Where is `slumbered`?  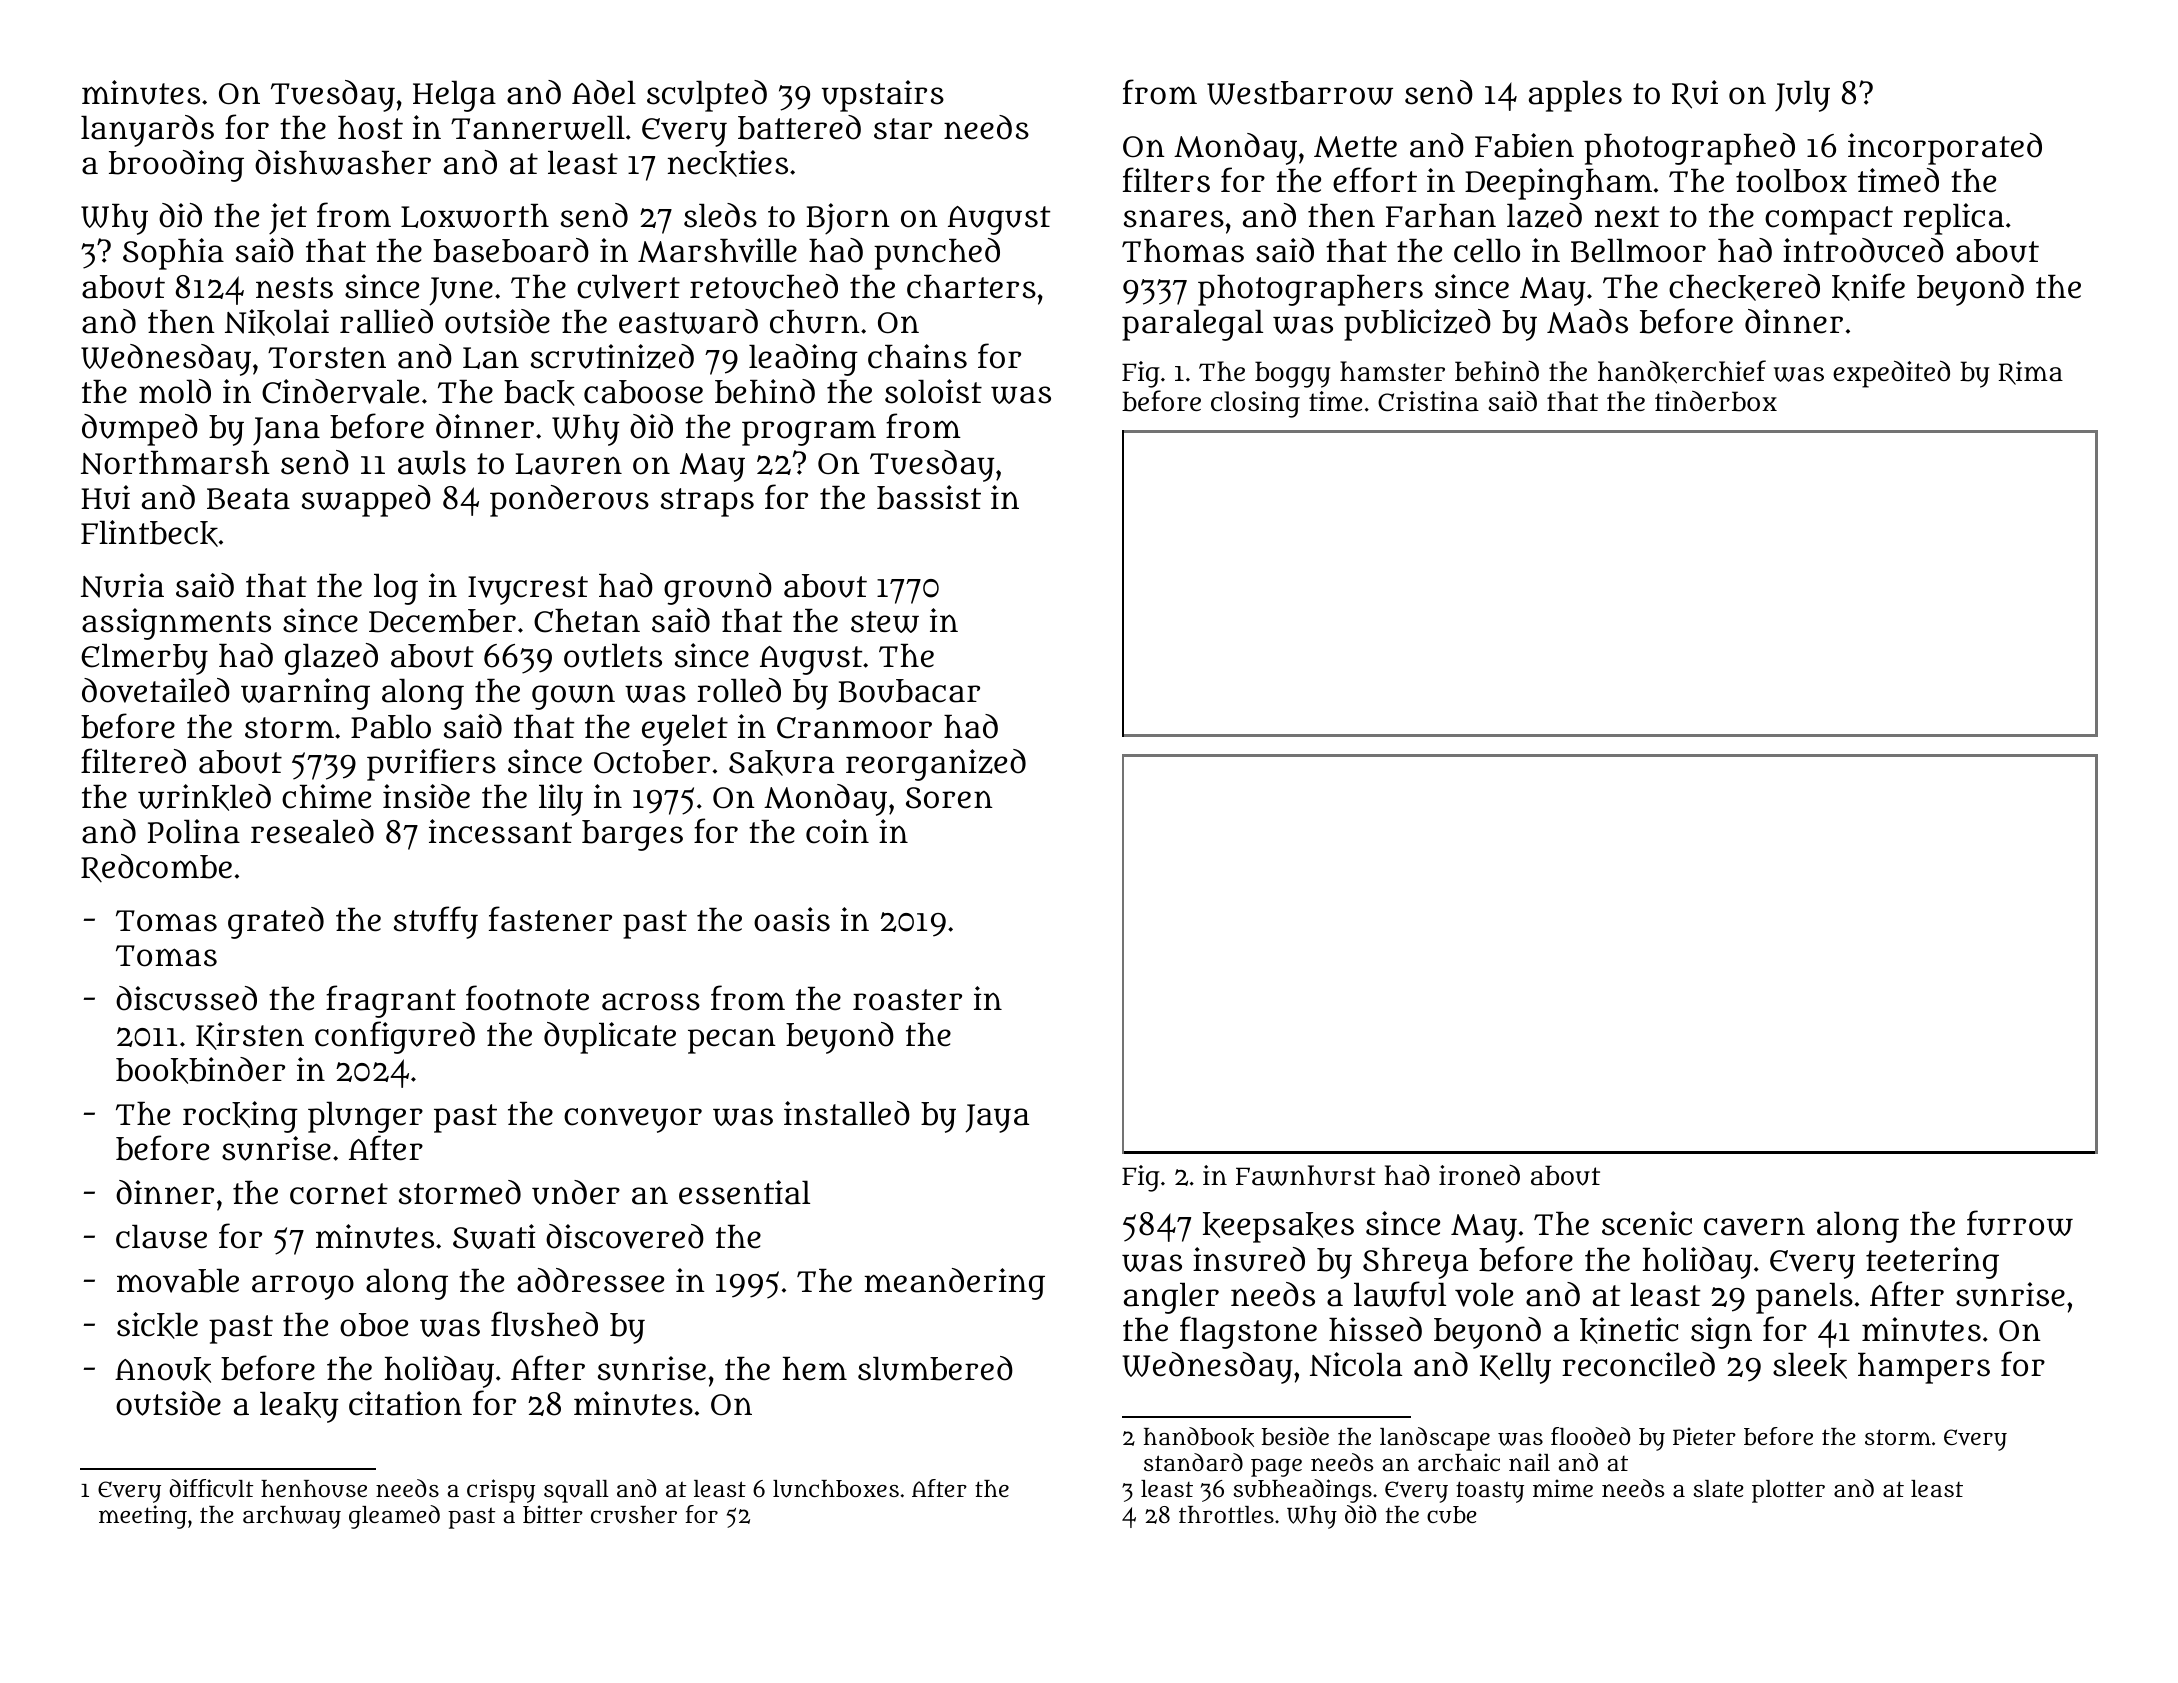 slumbered is located at coordinates (935, 1368).
